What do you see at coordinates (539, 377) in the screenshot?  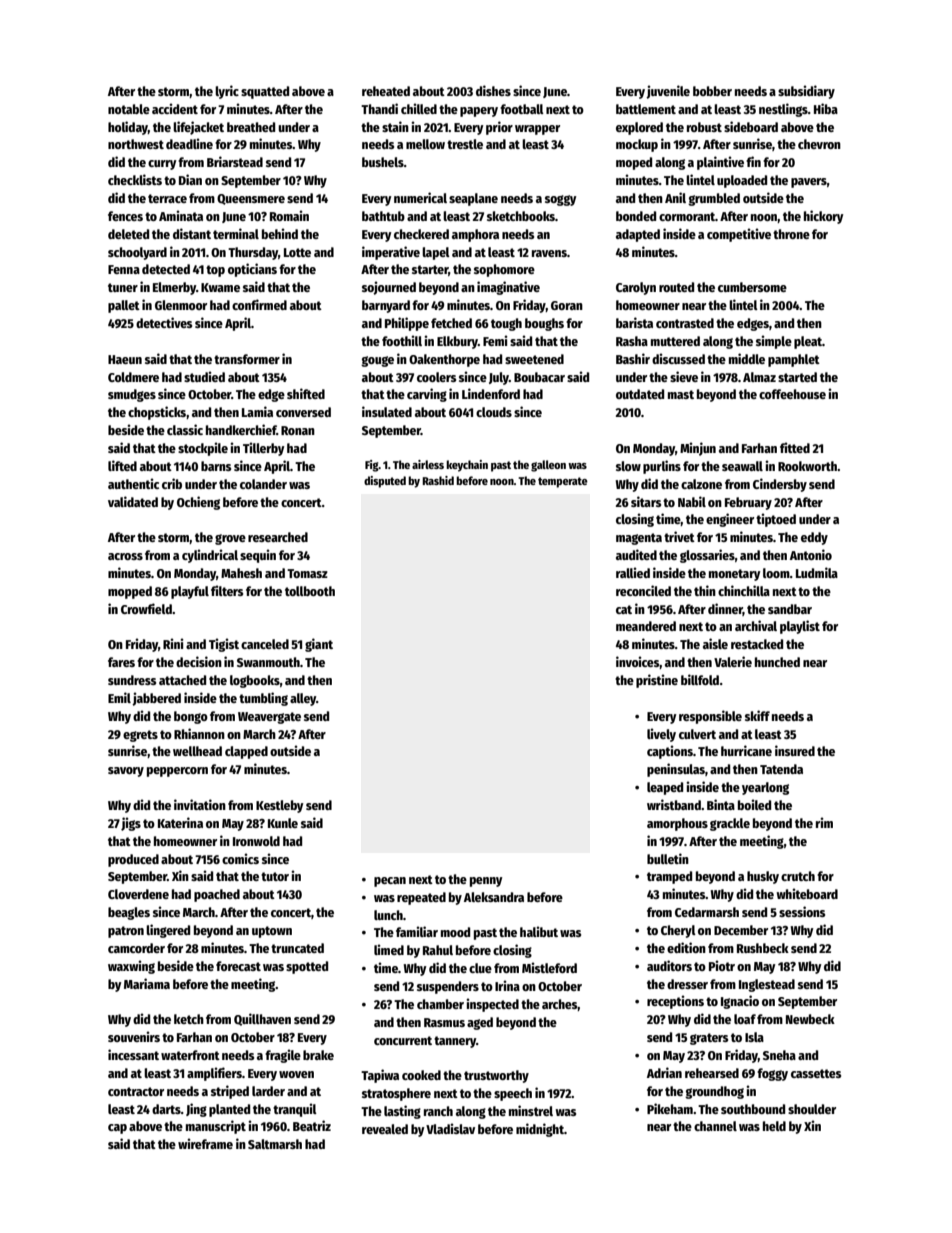 I see `Boubacar` at bounding box center [539, 377].
